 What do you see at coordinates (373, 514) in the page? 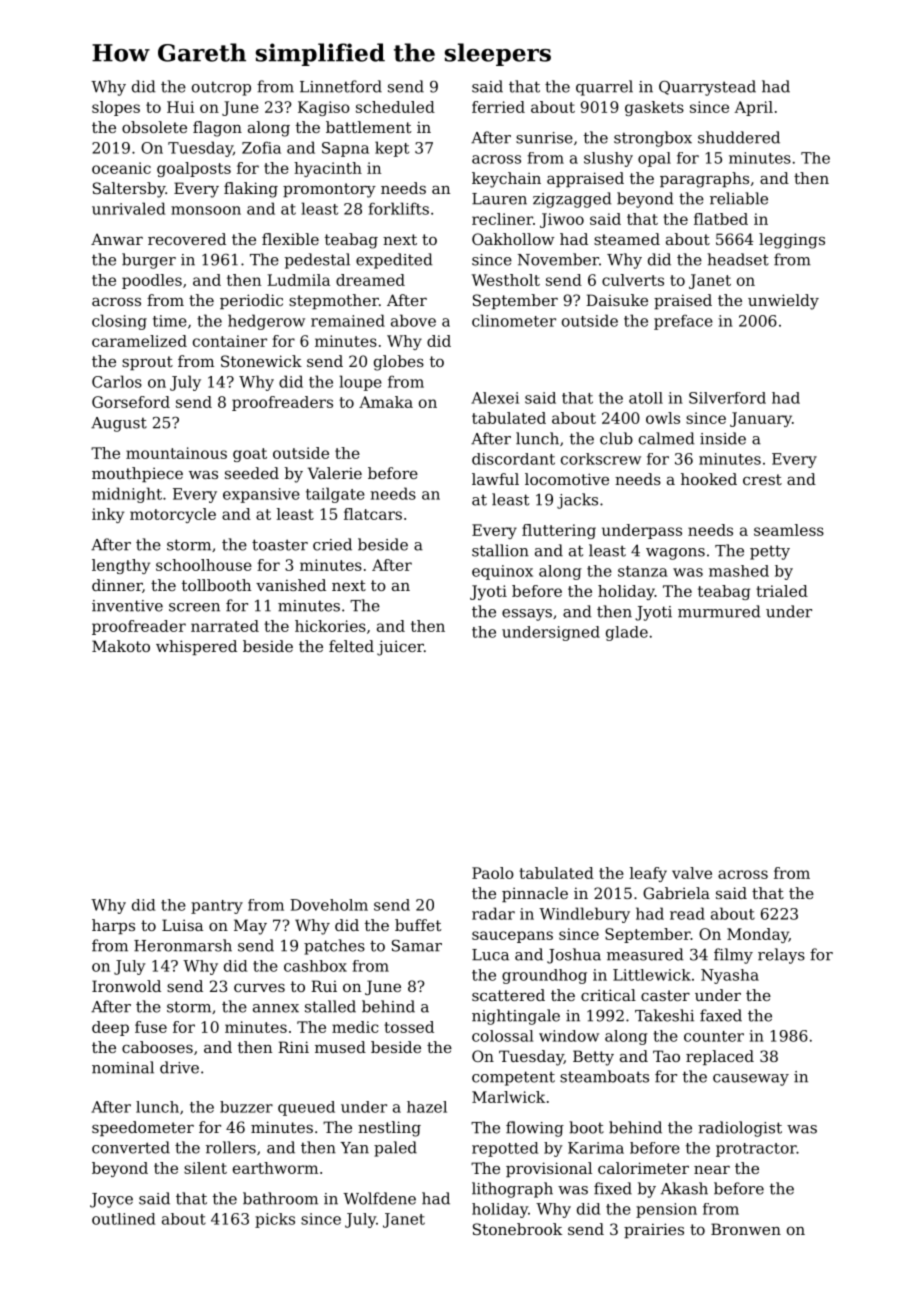
I see `flatcars` at bounding box center [373, 514].
